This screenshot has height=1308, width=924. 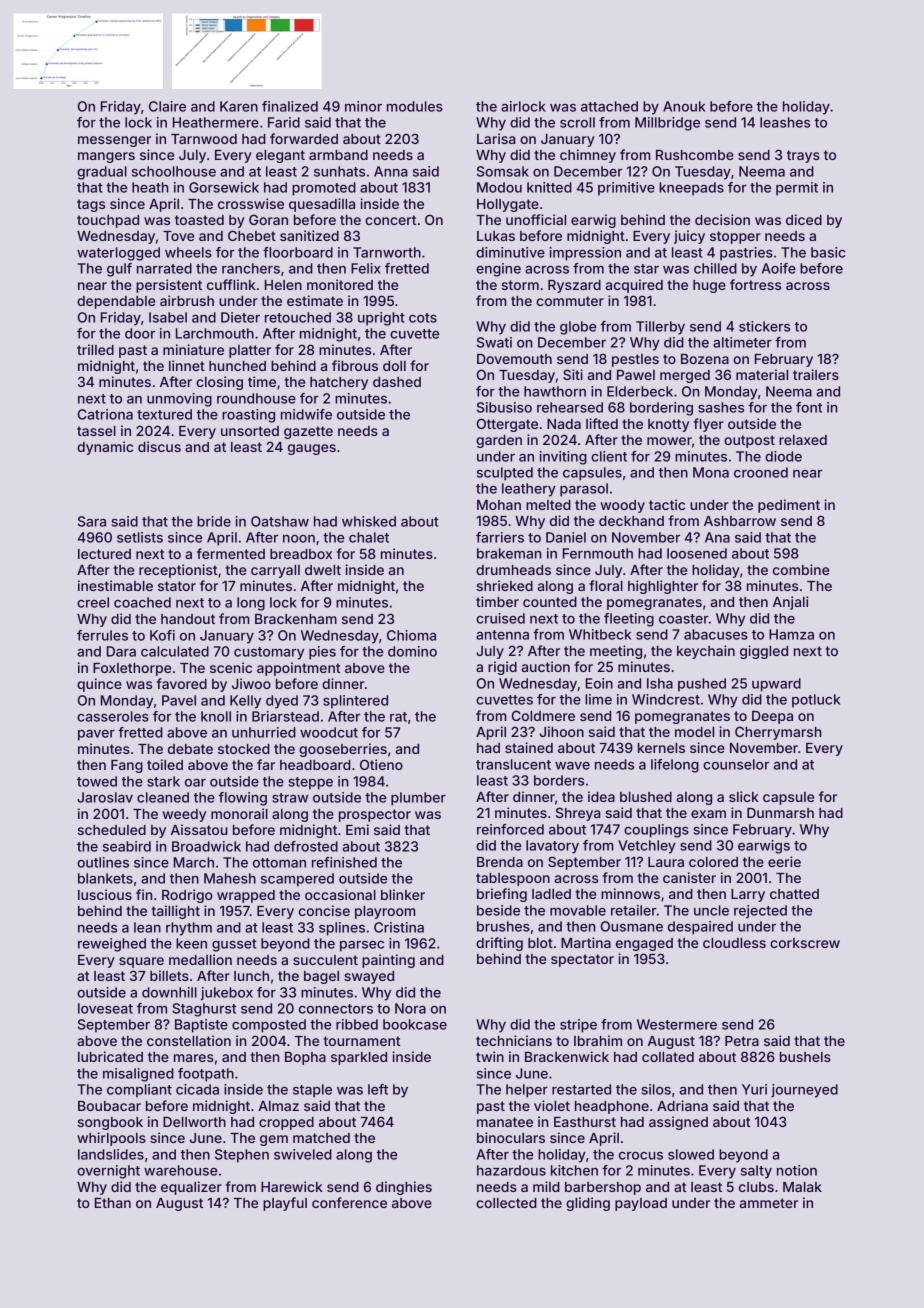 What do you see at coordinates (178, 571) in the screenshot?
I see `receptionist` at bounding box center [178, 571].
